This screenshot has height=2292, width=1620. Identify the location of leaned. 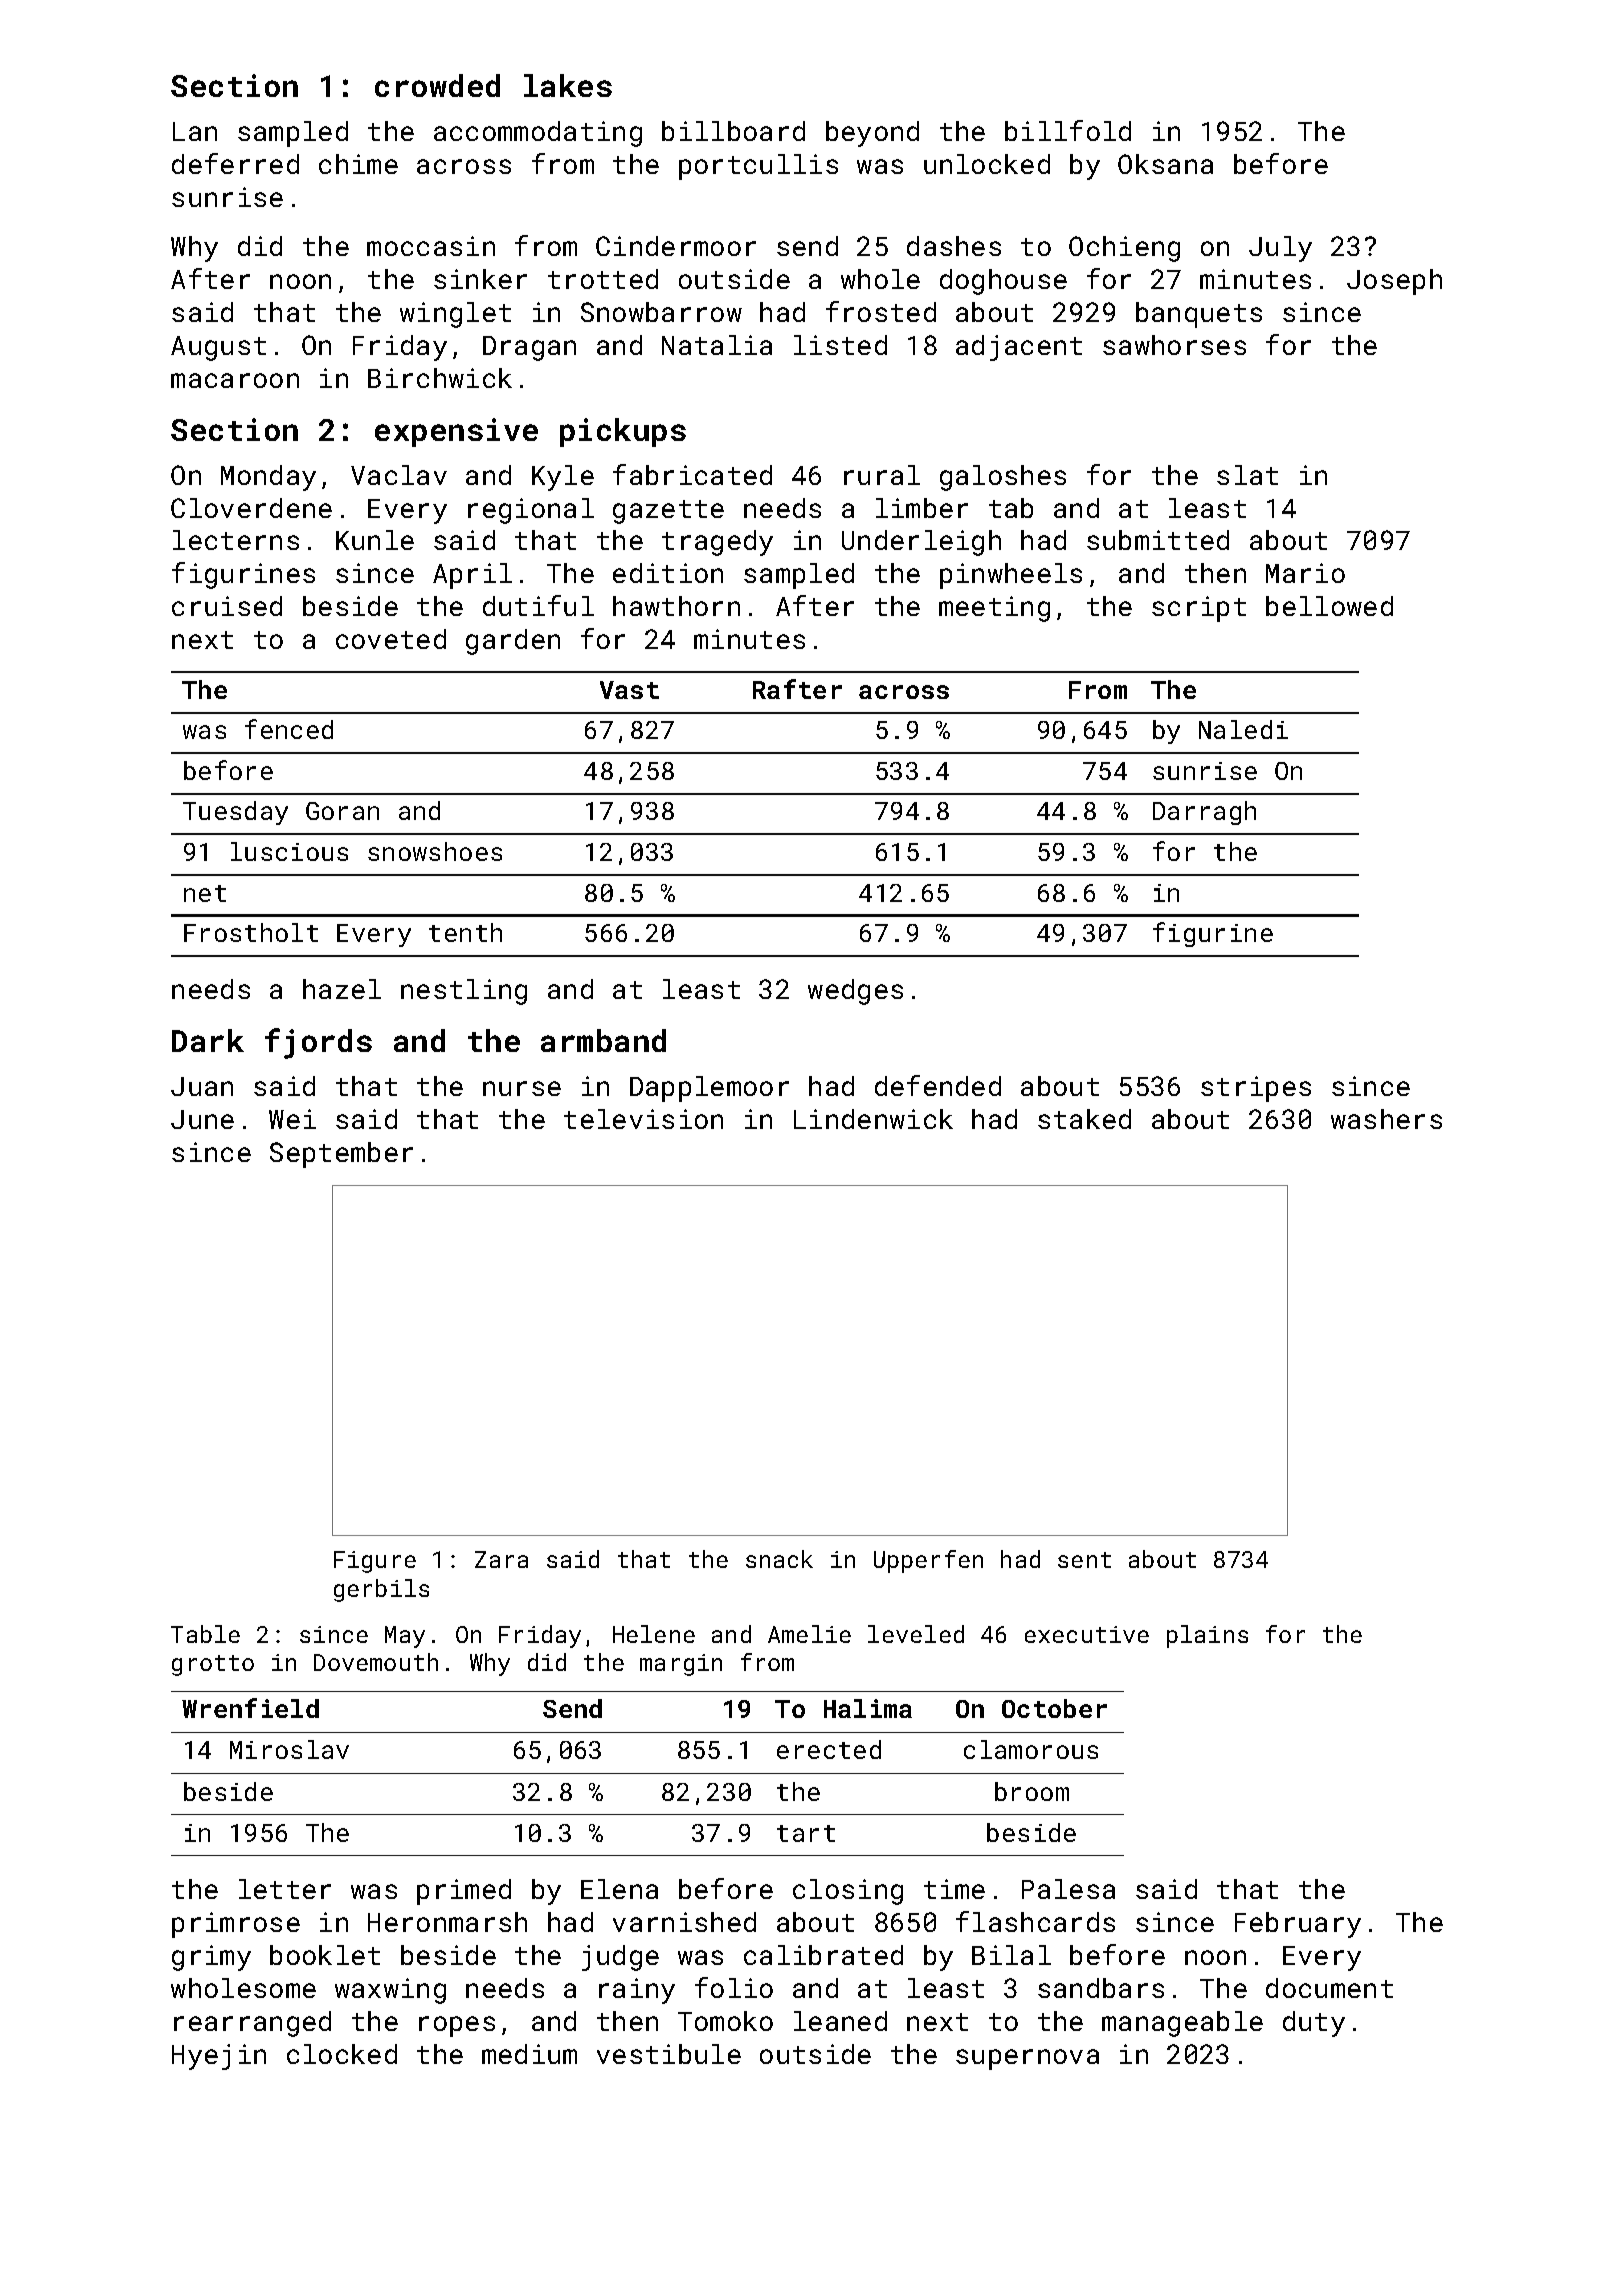
(840, 2021).
